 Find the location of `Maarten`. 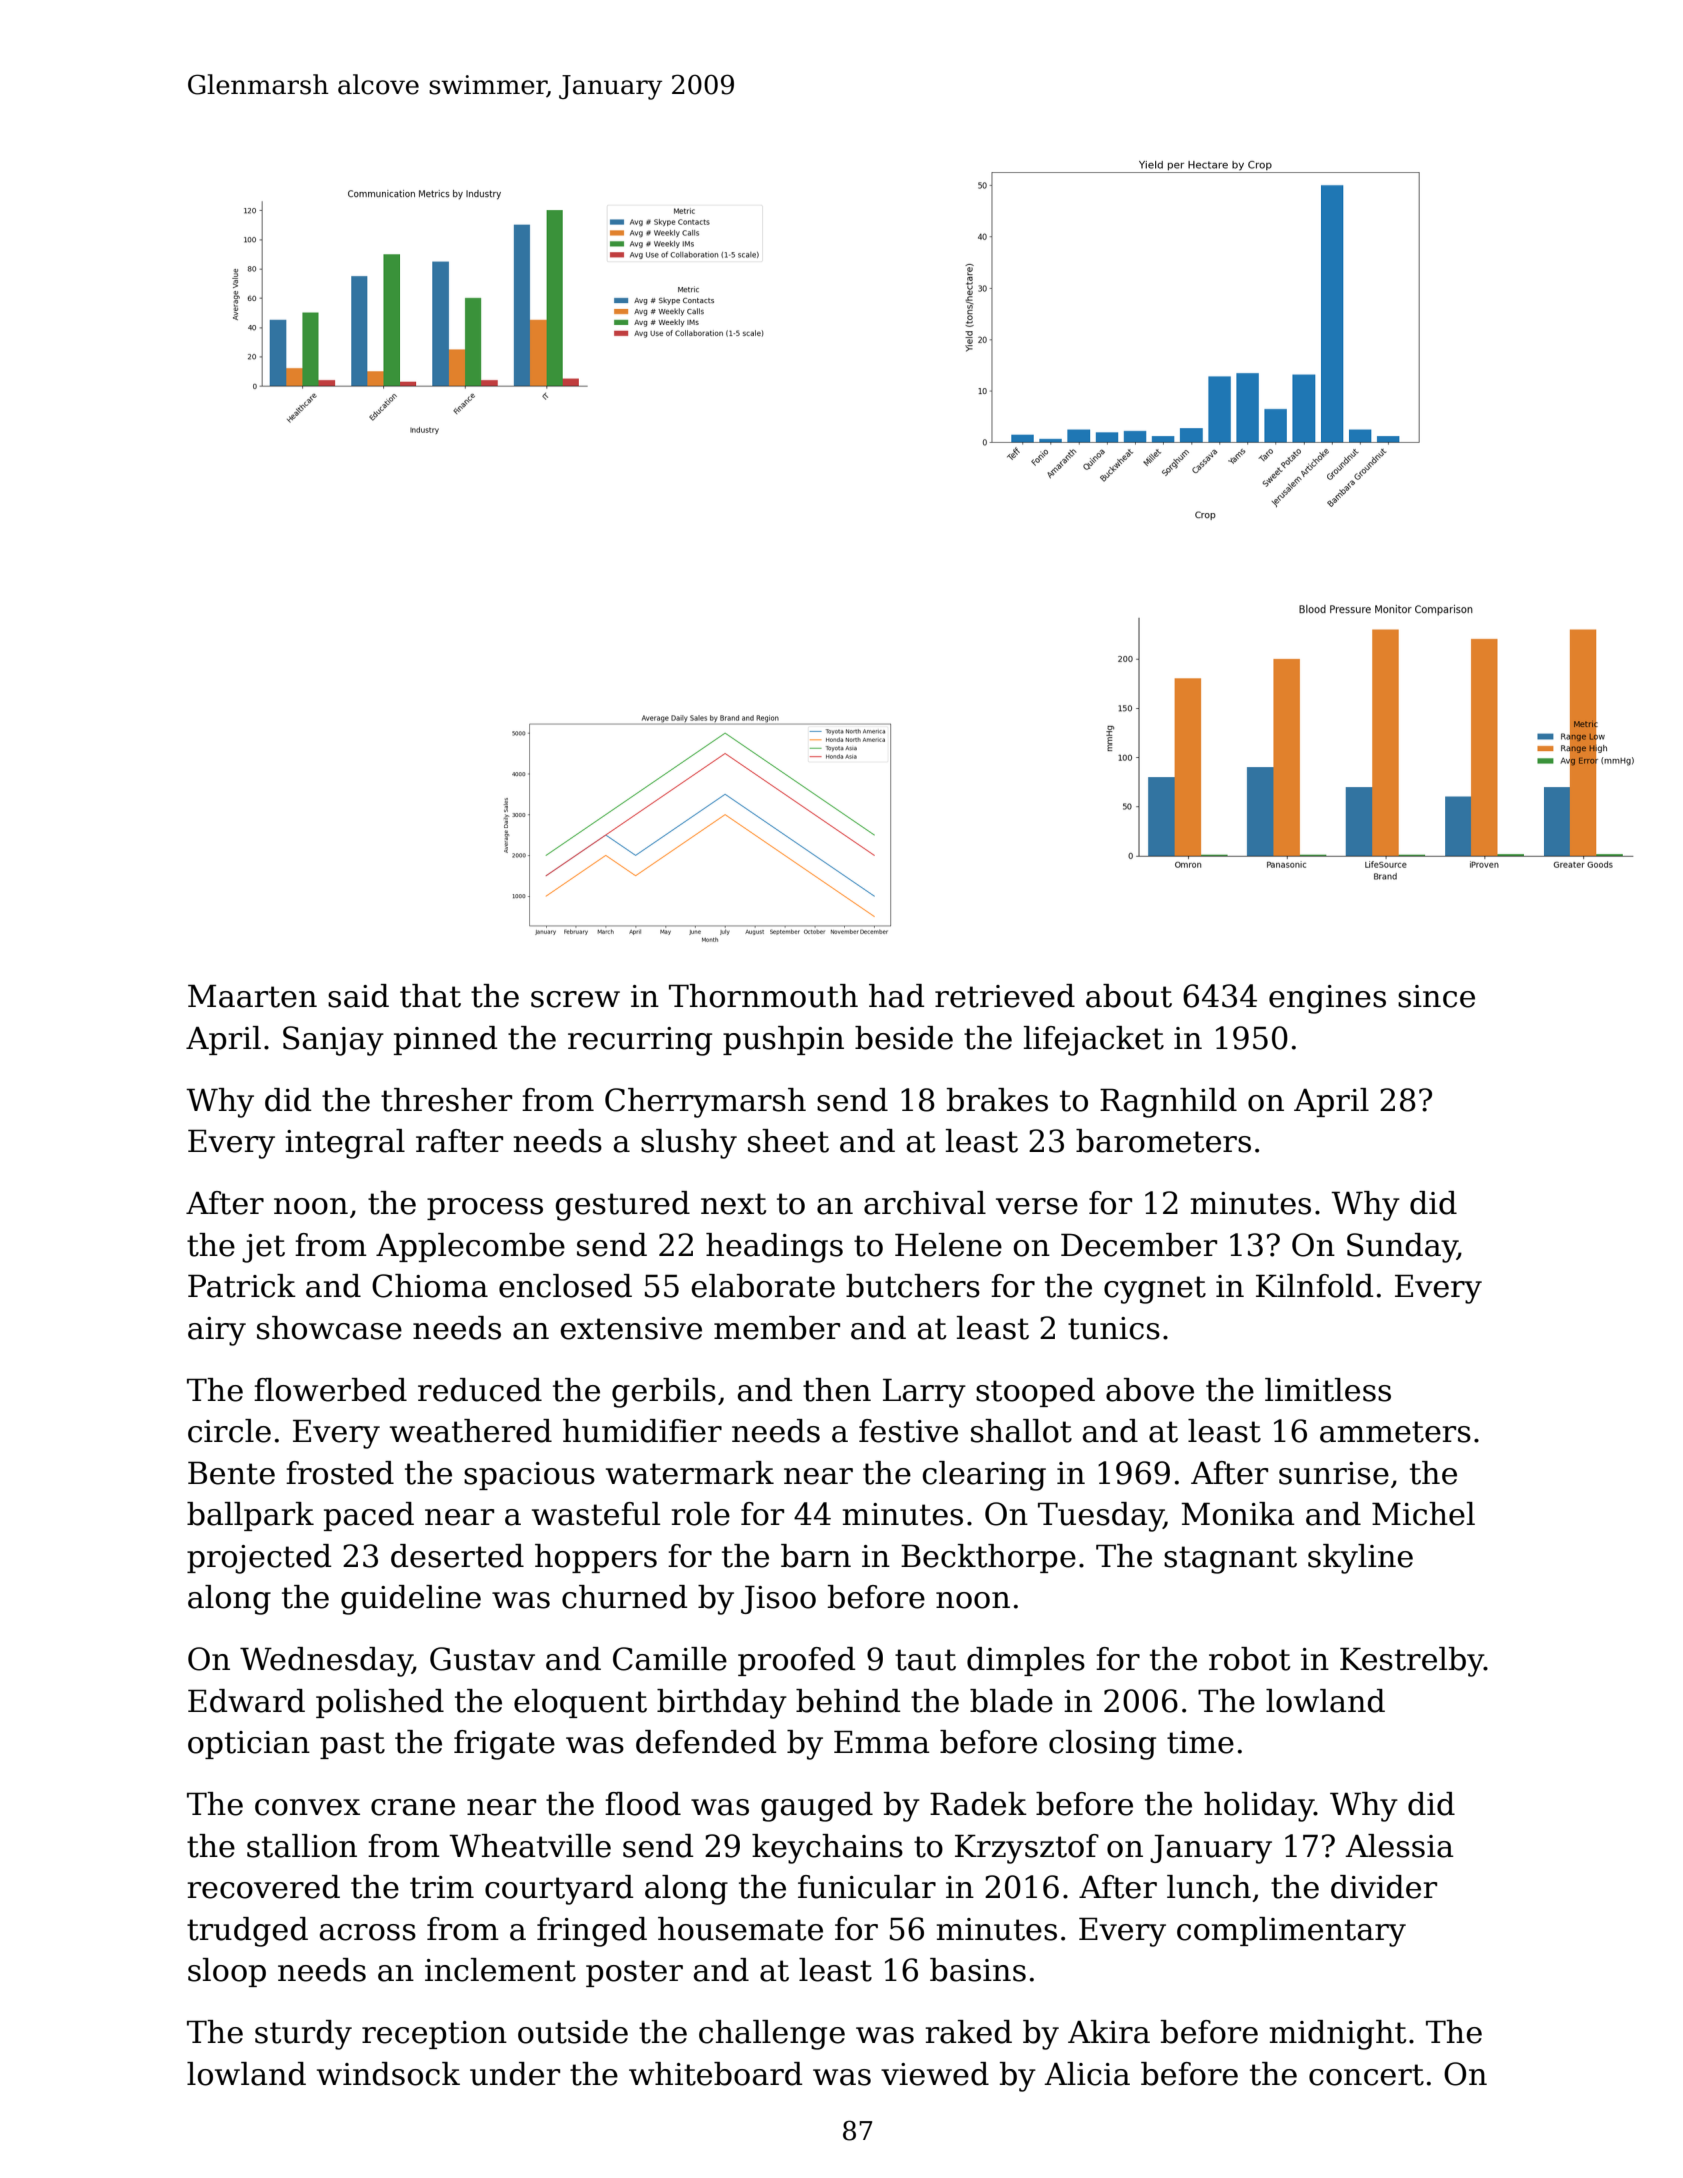

Maarten is located at coordinates (252, 996).
